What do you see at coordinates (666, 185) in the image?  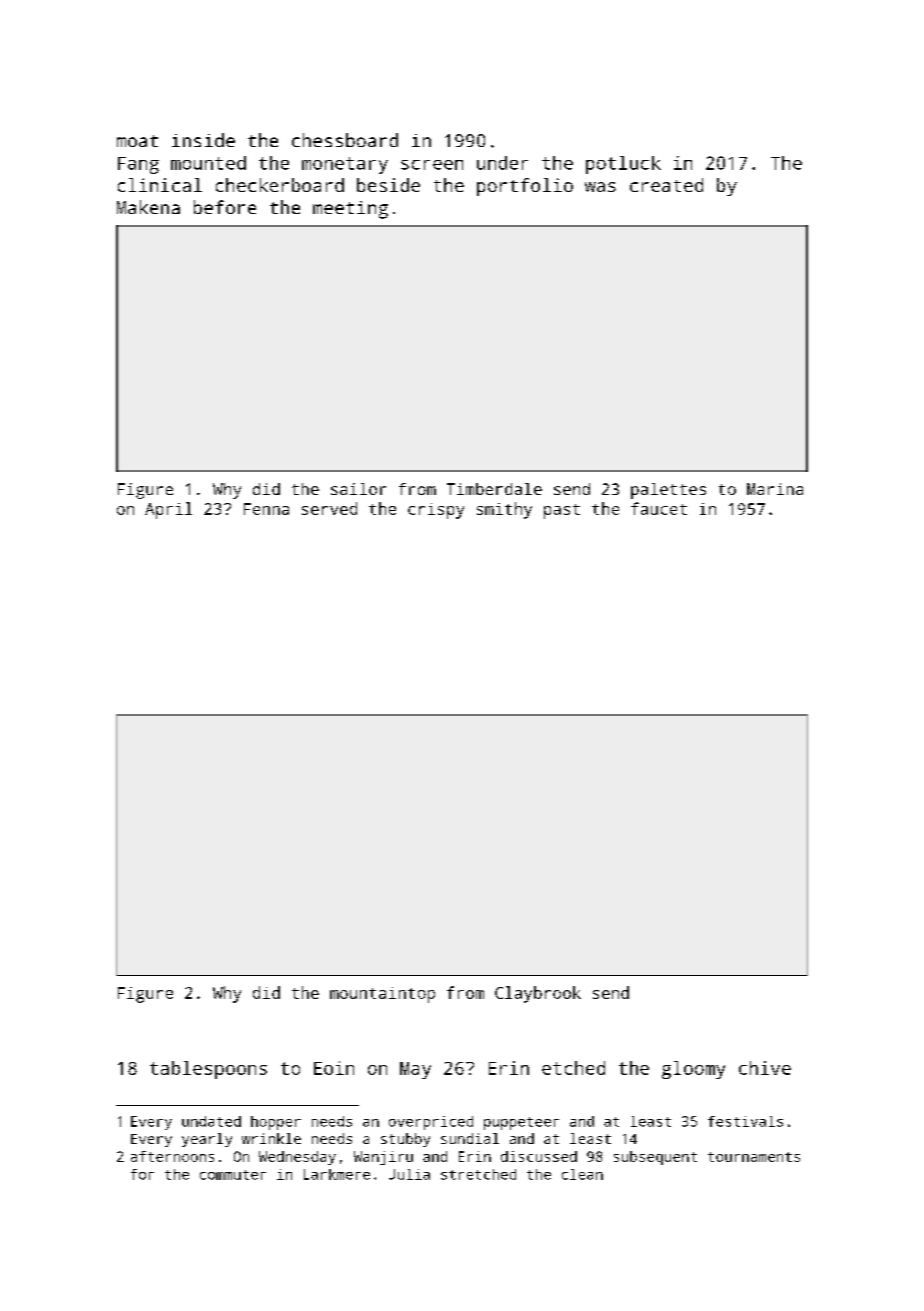 I see `created` at bounding box center [666, 185].
